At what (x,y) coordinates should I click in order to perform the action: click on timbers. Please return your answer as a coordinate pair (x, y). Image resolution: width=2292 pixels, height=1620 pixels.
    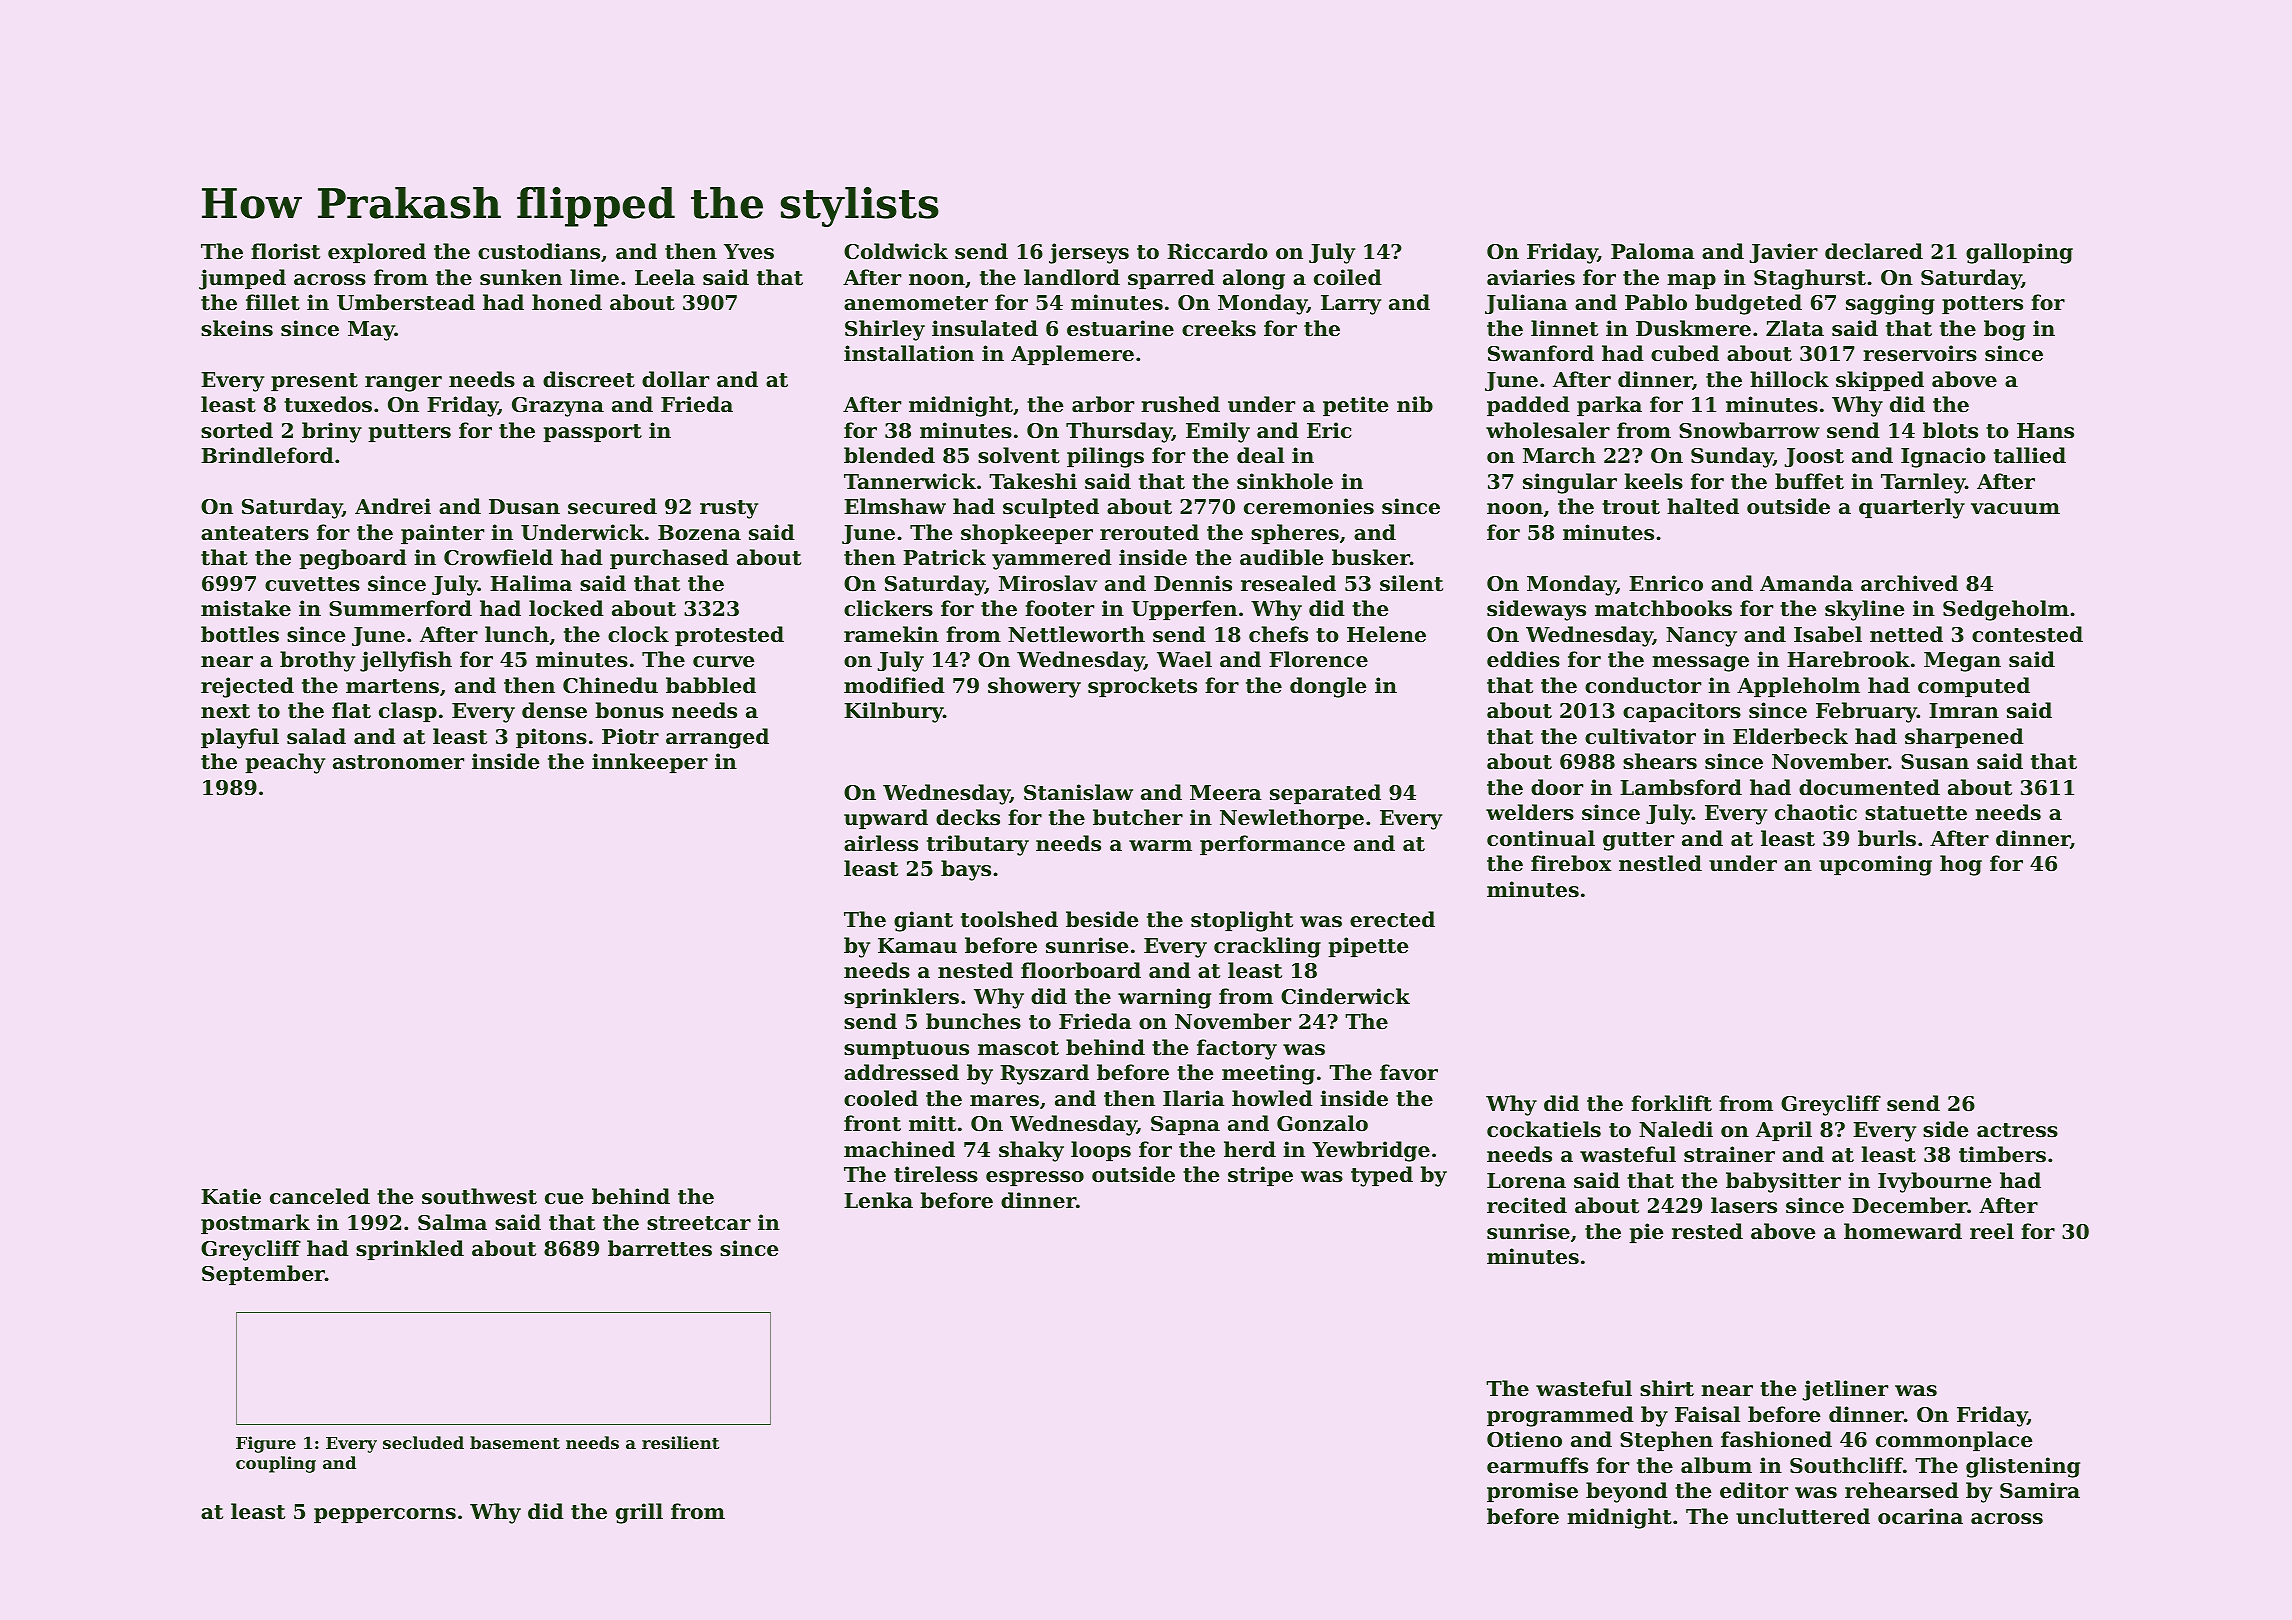
    Looking at the image, I should click on (2002, 1154).
